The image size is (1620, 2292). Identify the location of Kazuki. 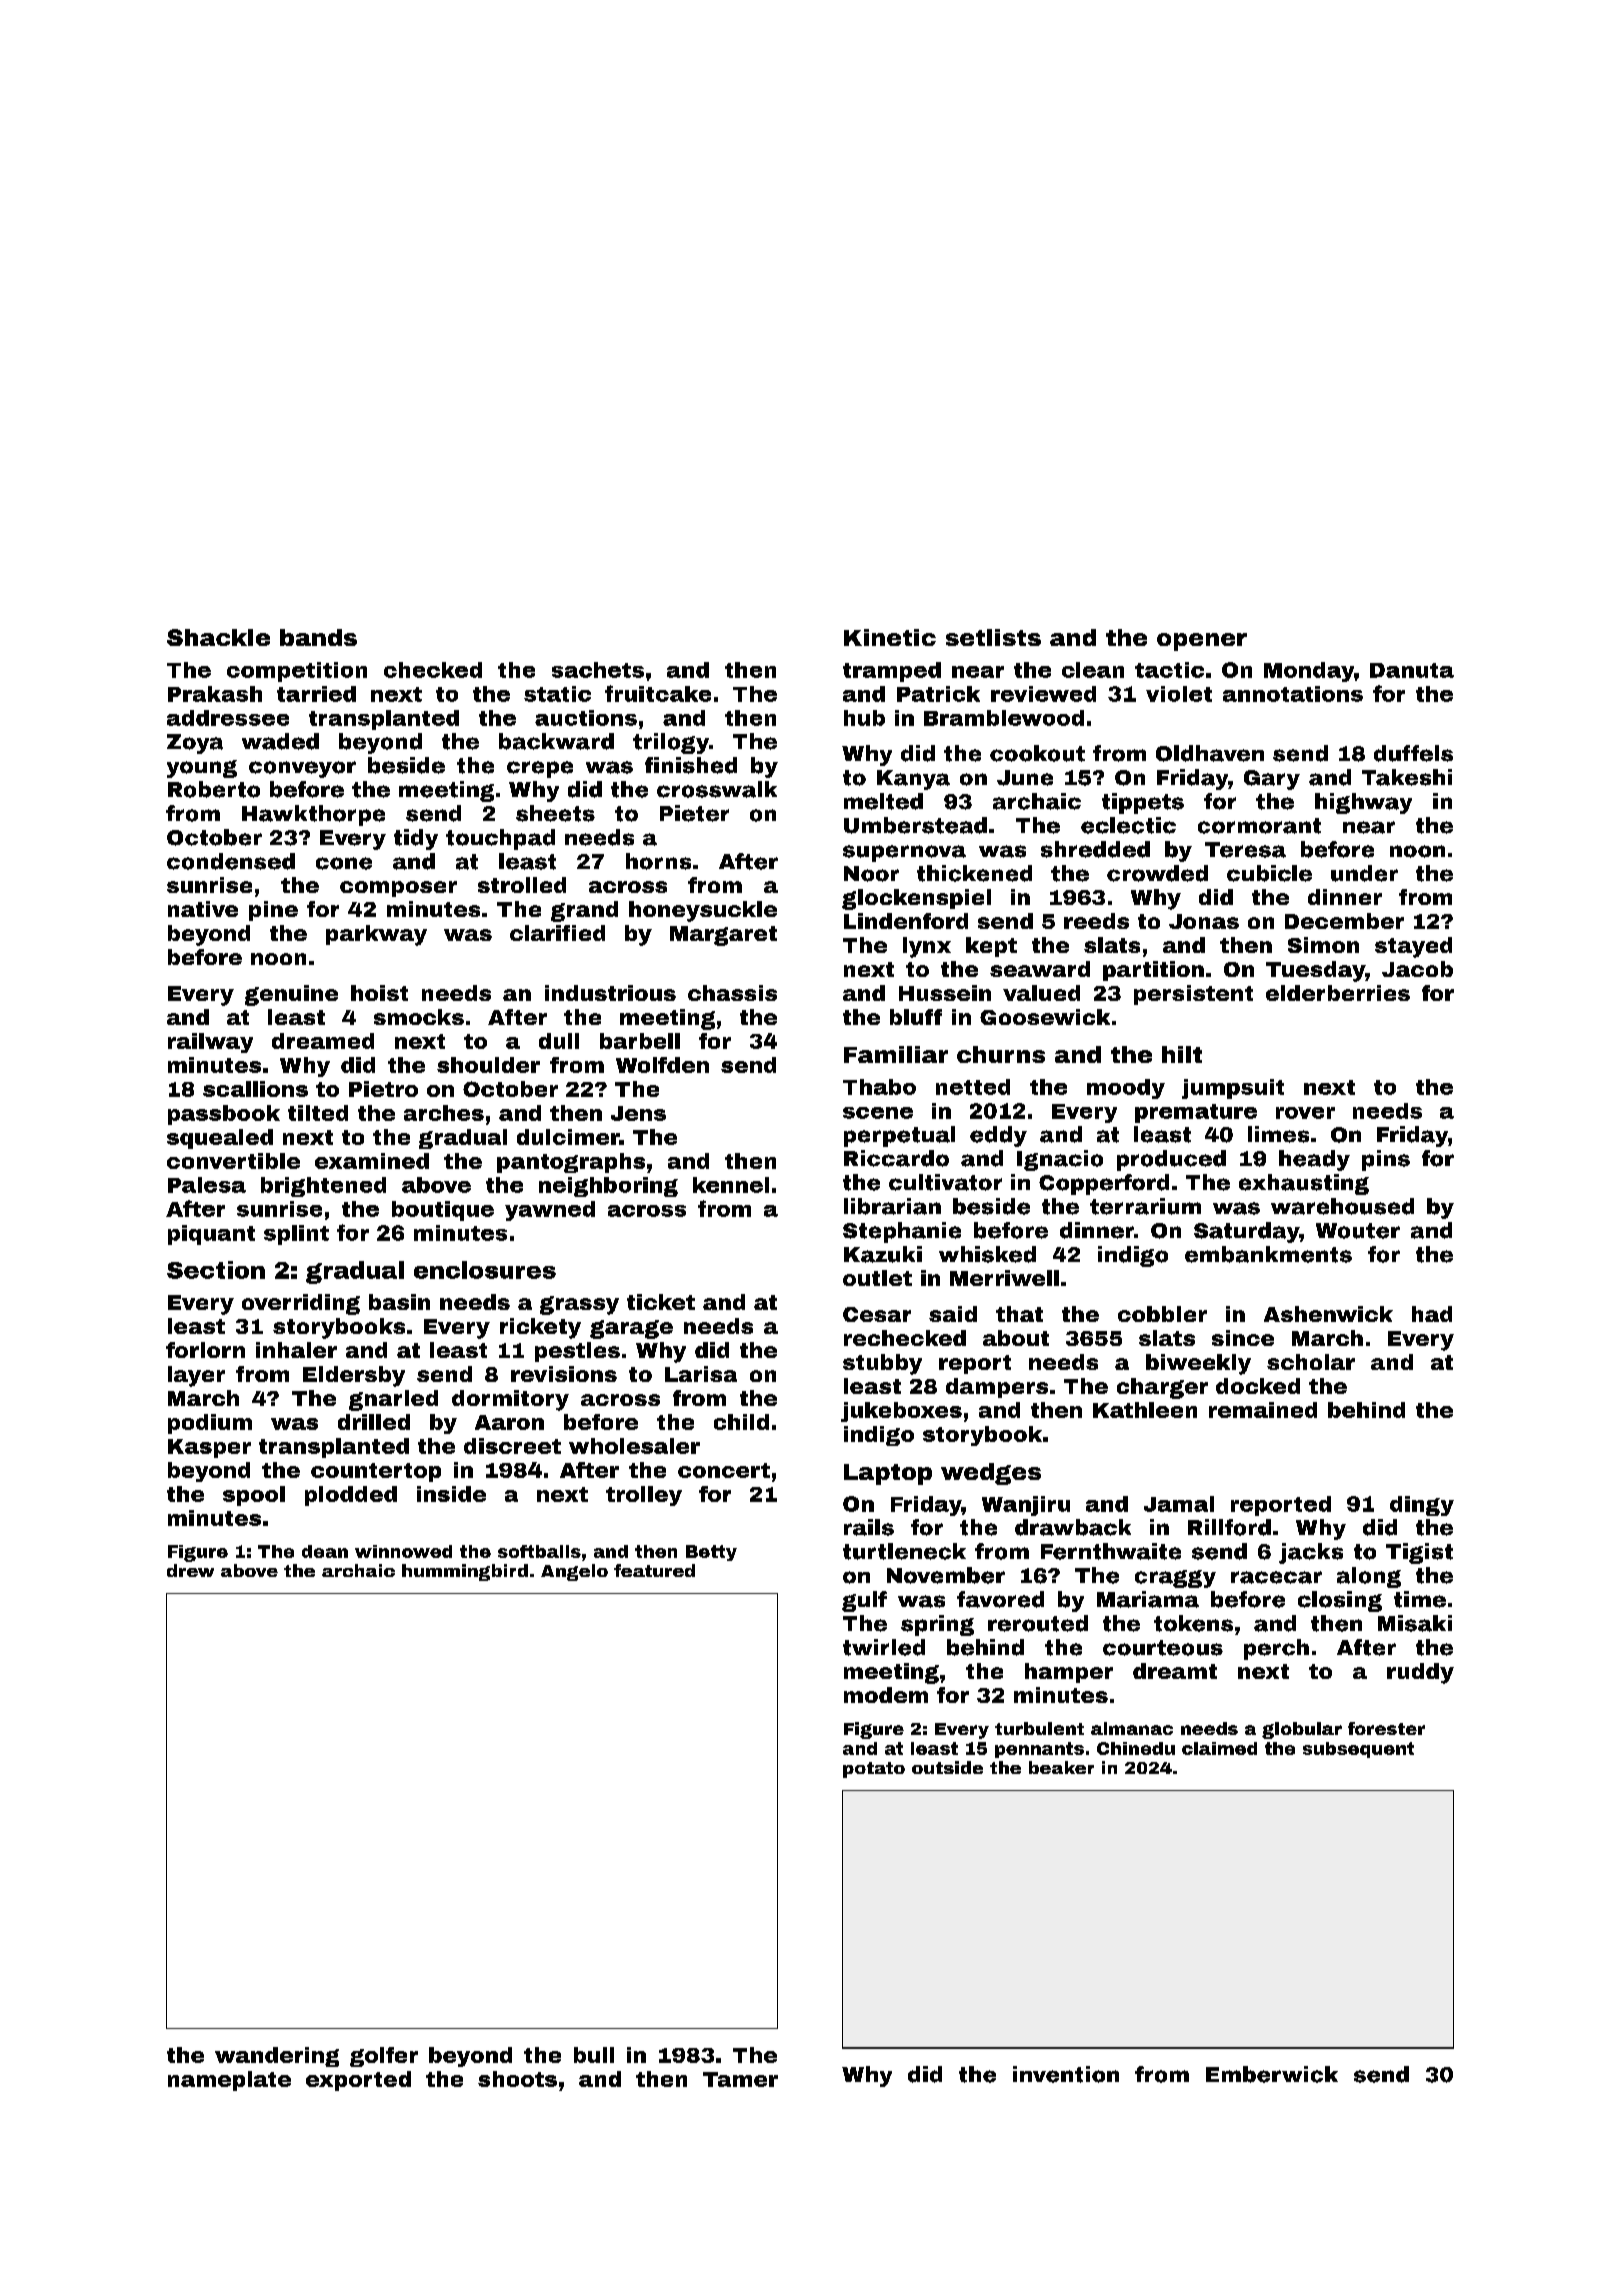
(883, 1254).
